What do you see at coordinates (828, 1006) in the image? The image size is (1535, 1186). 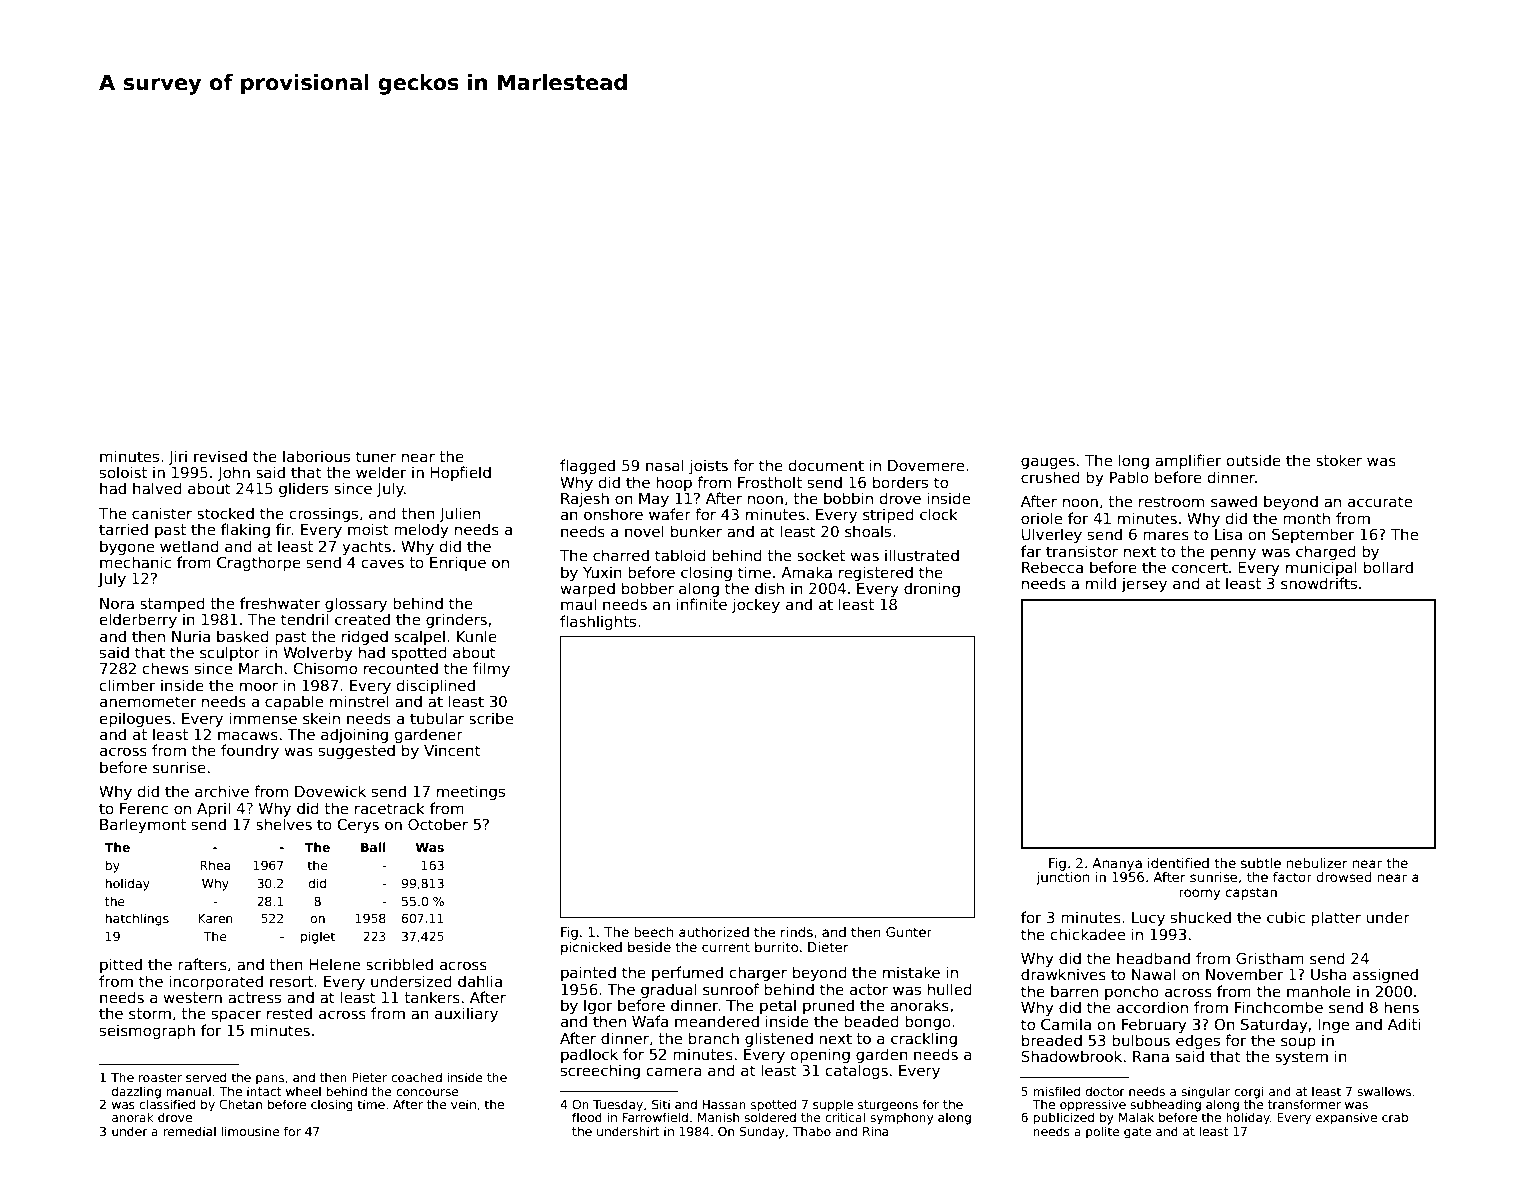 I see `pruned` at bounding box center [828, 1006].
